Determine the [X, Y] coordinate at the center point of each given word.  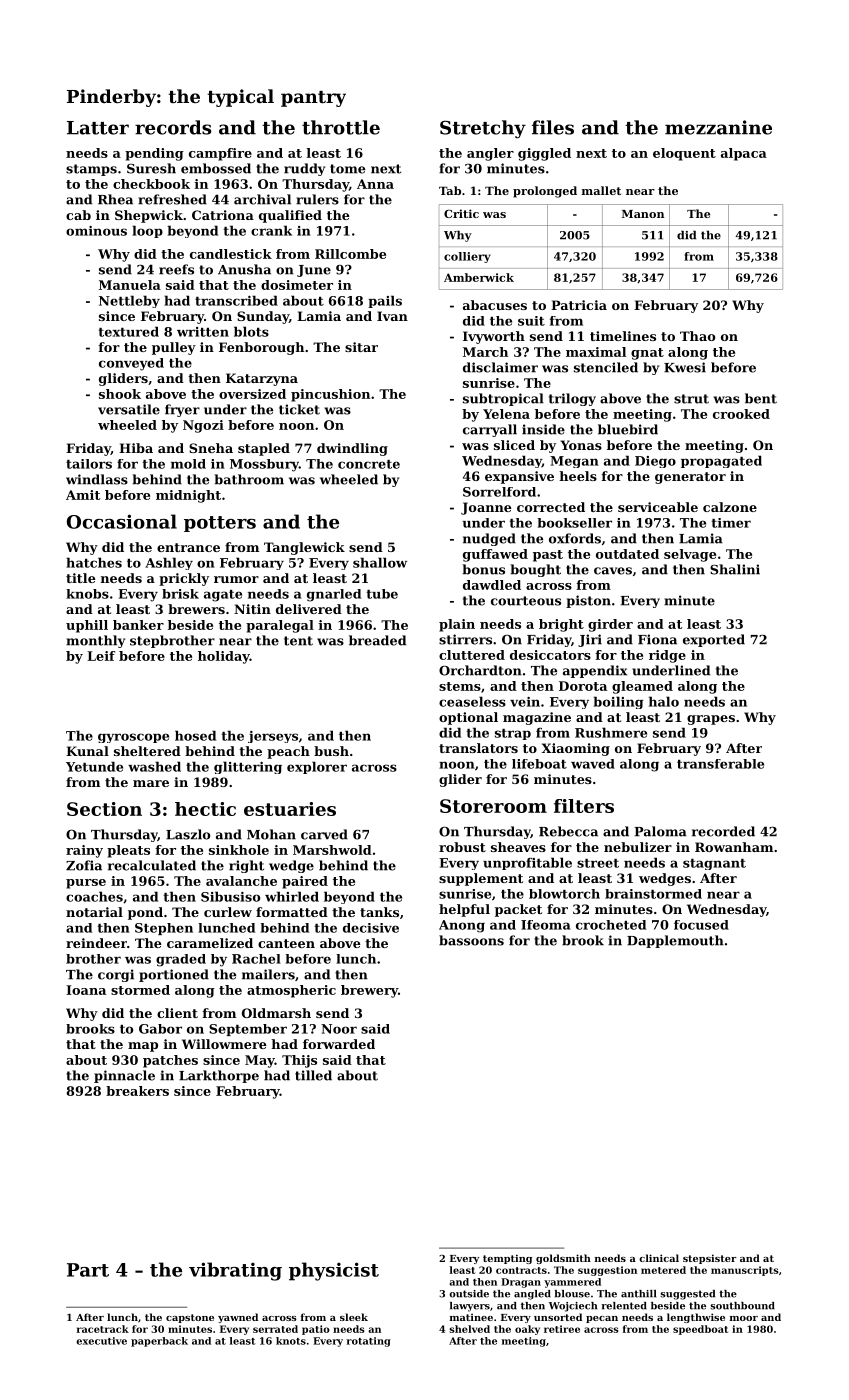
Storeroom [493, 806]
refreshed [172, 199]
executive [101, 1341]
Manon [643, 214]
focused [701, 925]
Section [104, 809]
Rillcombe [350, 254]
